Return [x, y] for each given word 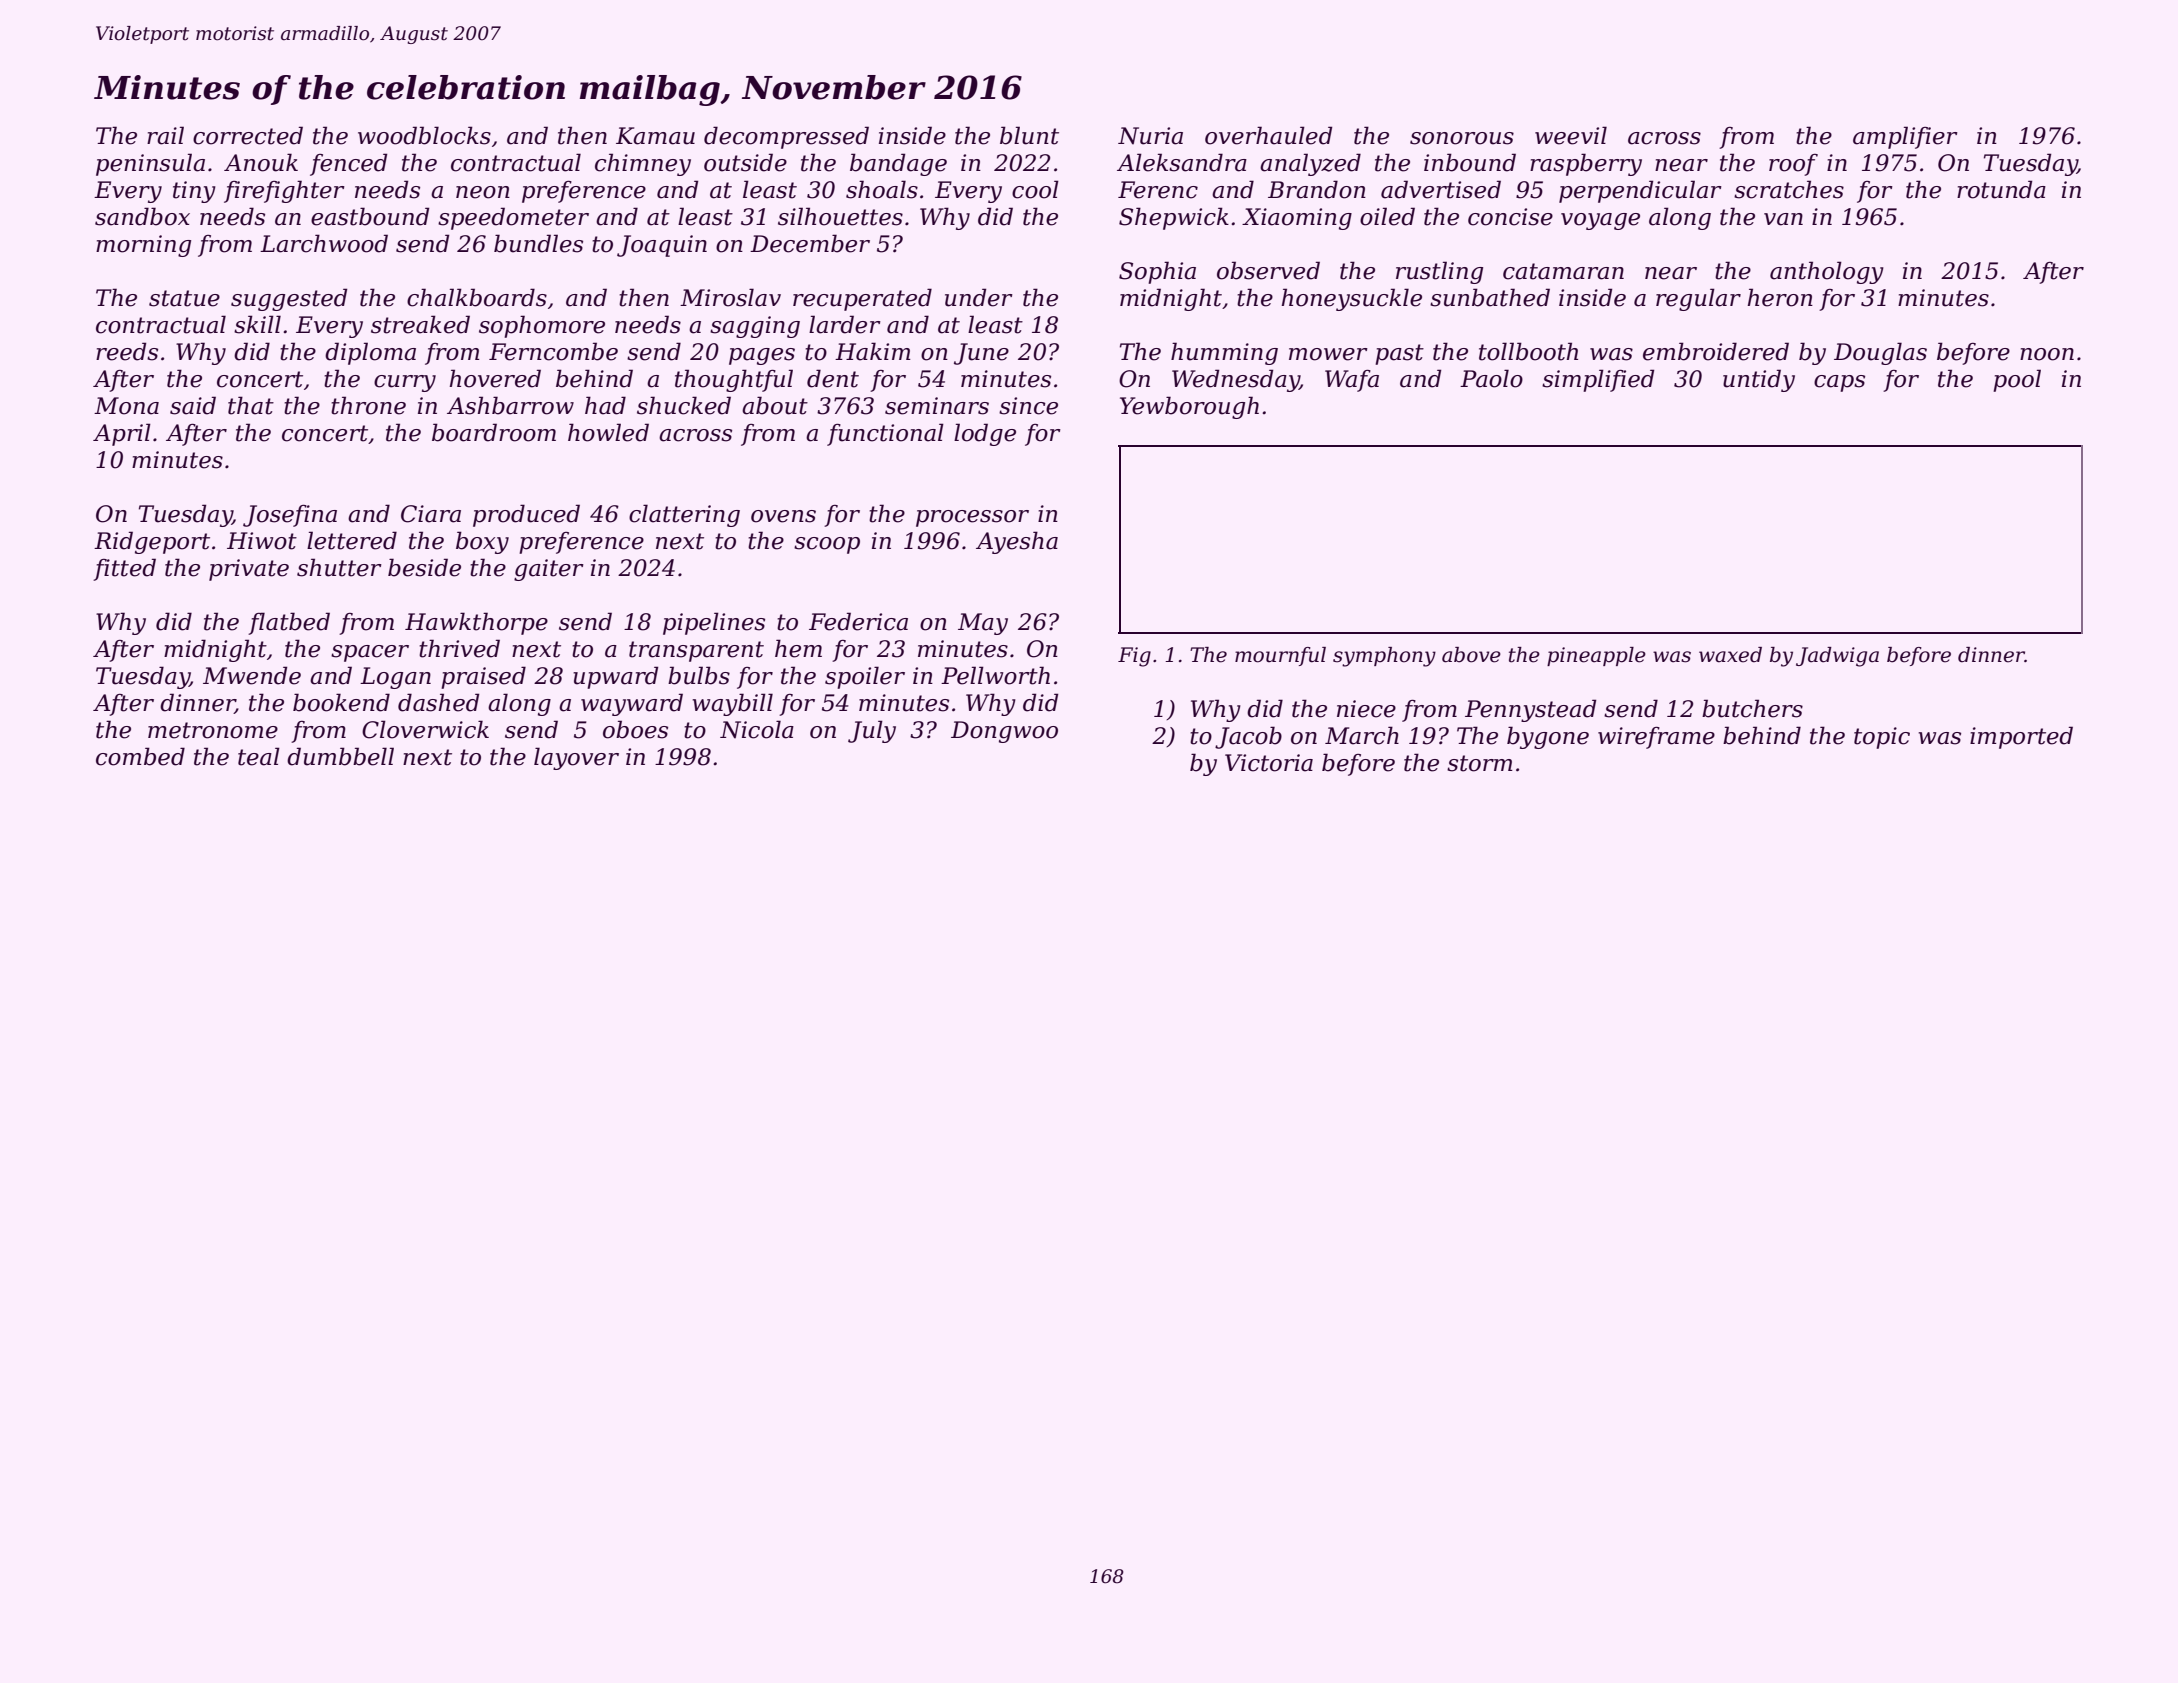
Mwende [252, 675]
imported [2021, 737]
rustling [1439, 272]
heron [1780, 297]
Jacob [1248, 737]
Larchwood [324, 243]
